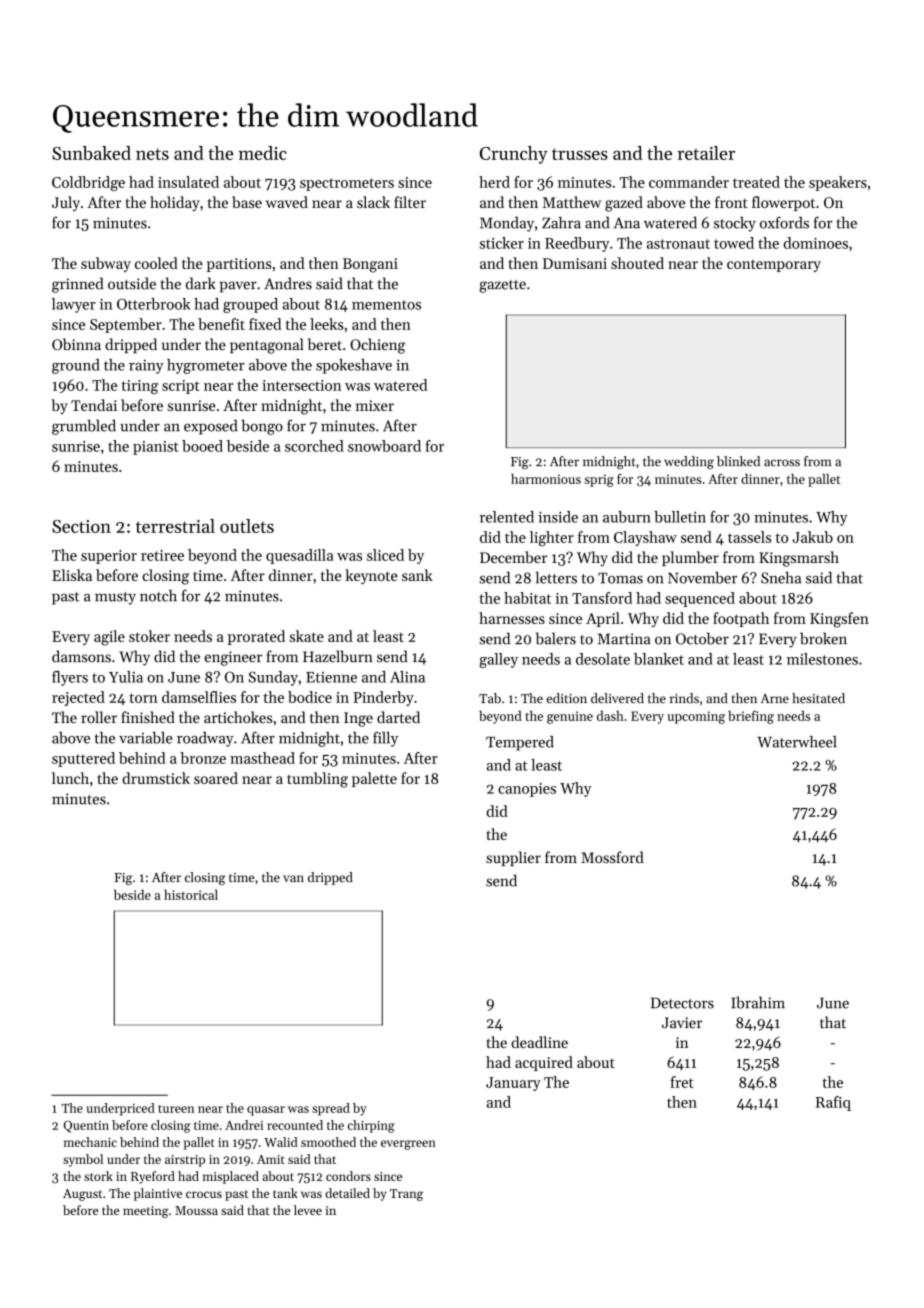  I want to click on Sunbaked, so click(91, 153).
